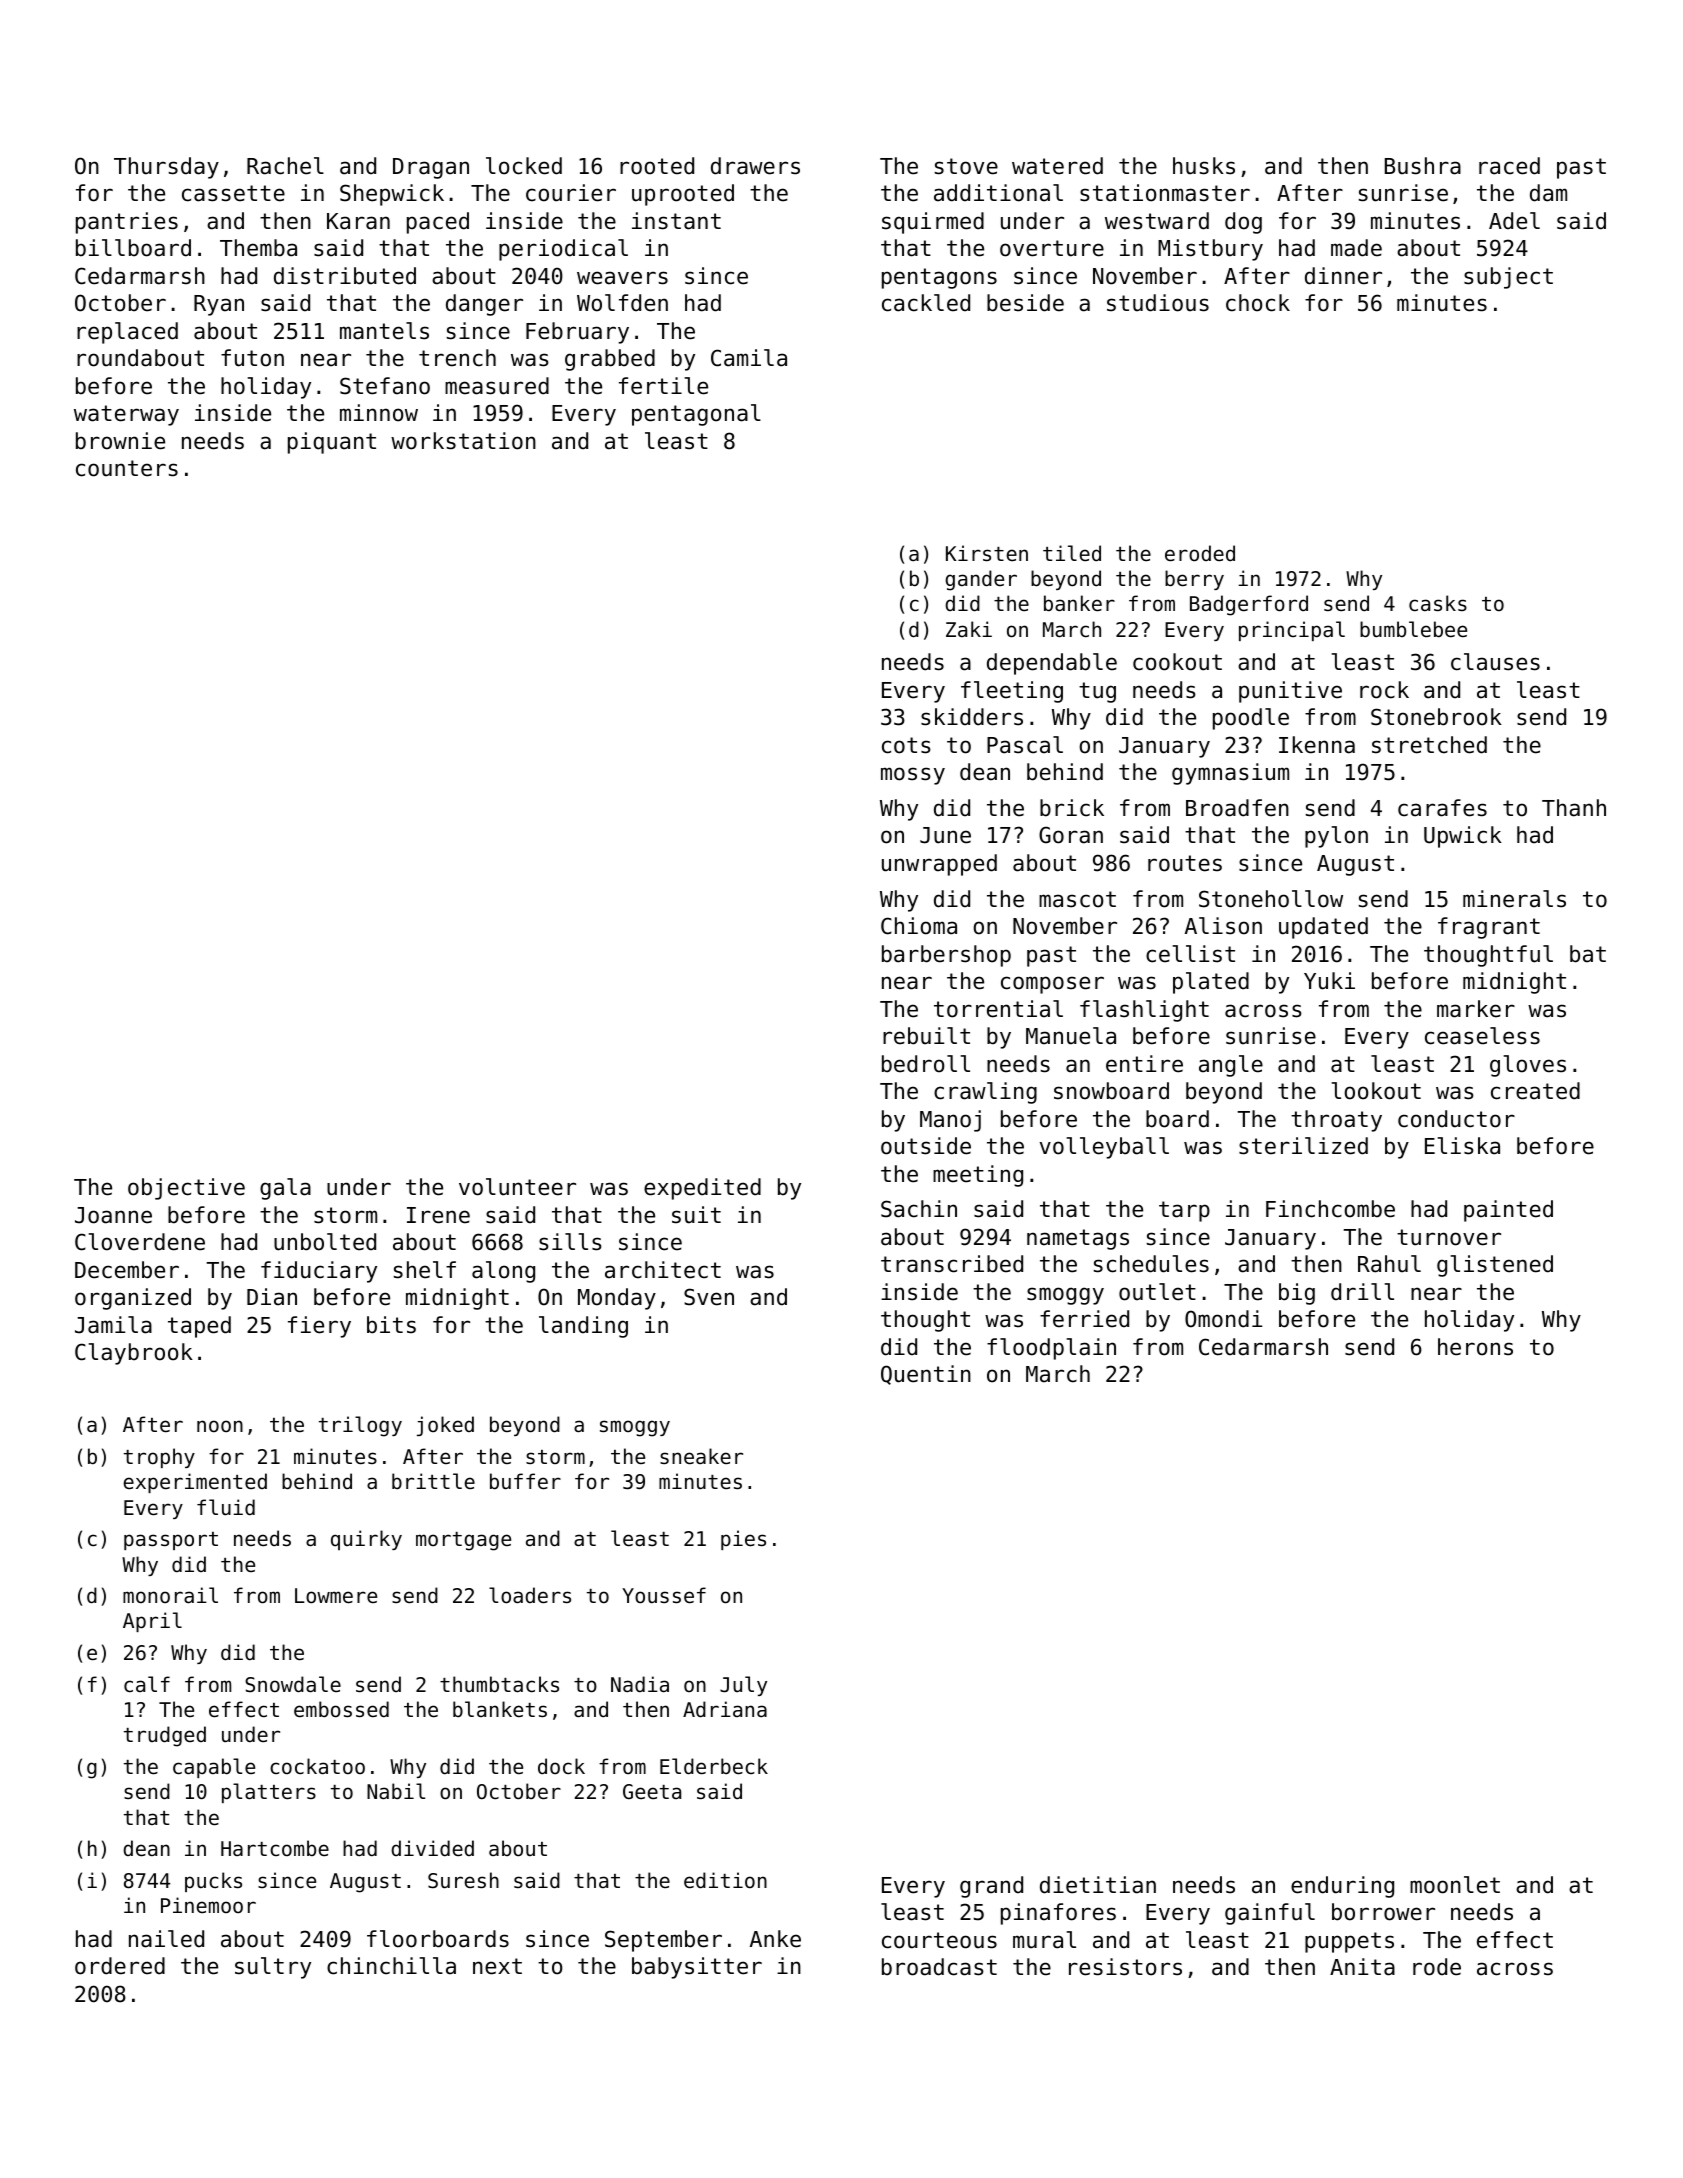 The height and width of the screenshot is (2178, 1683). What do you see at coordinates (1475, 1347) in the screenshot?
I see `herons` at bounding box center [1475, 1347].
